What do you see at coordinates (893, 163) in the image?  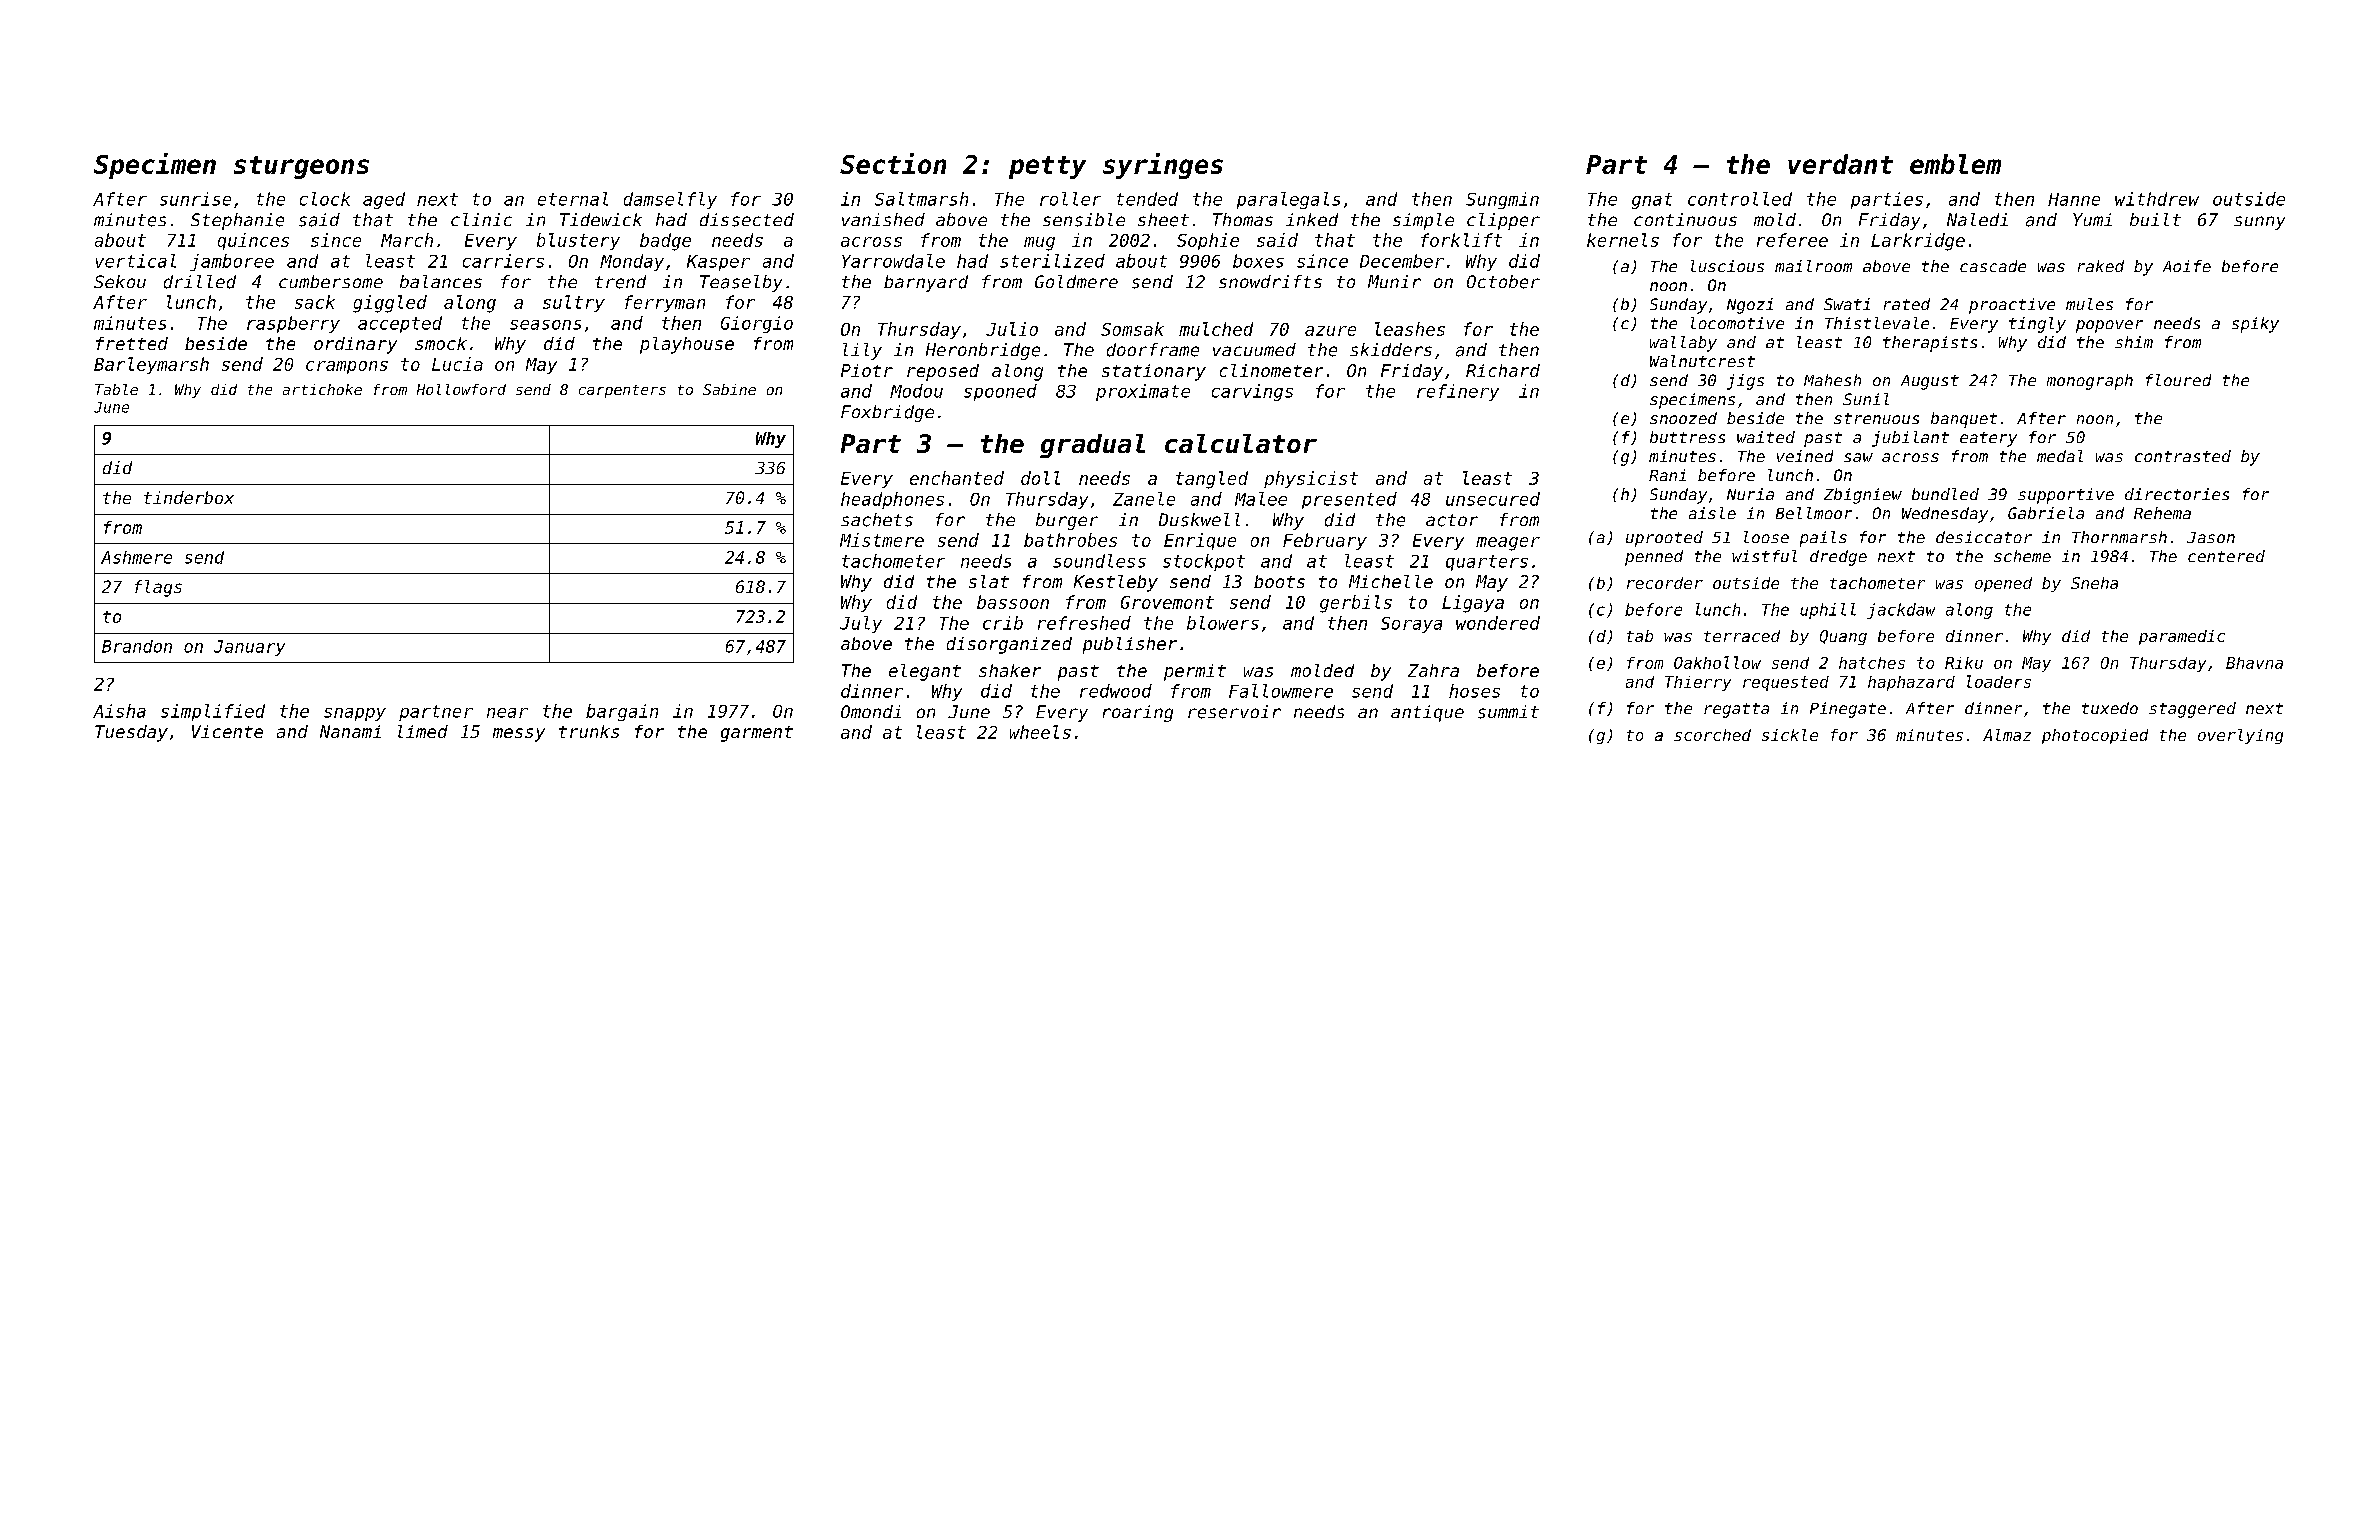 I see `Section` at bounding box center [893, 163].
